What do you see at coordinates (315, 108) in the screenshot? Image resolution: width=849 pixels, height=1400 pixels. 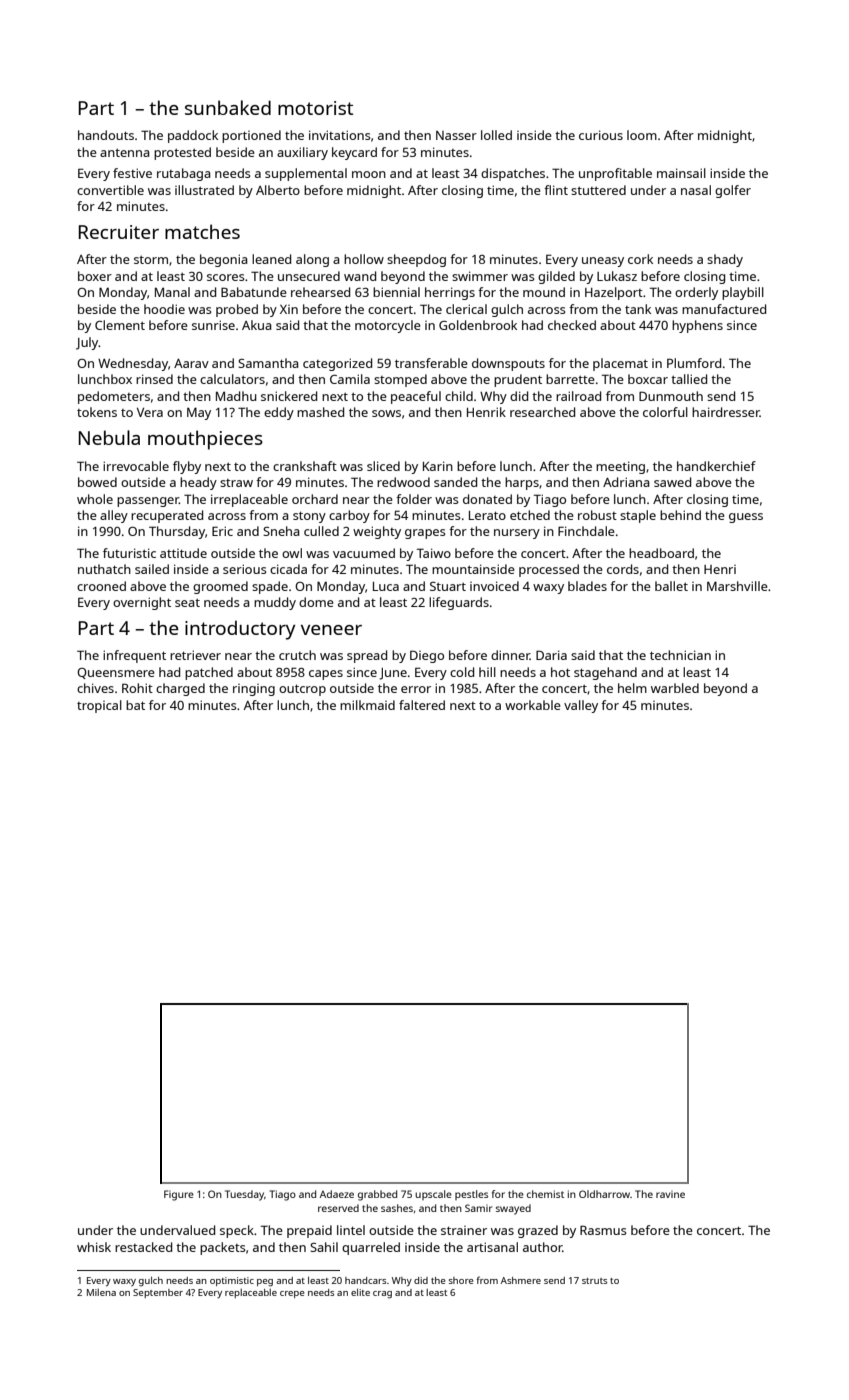 I see `motorist` at bounding box center [315, 108].
